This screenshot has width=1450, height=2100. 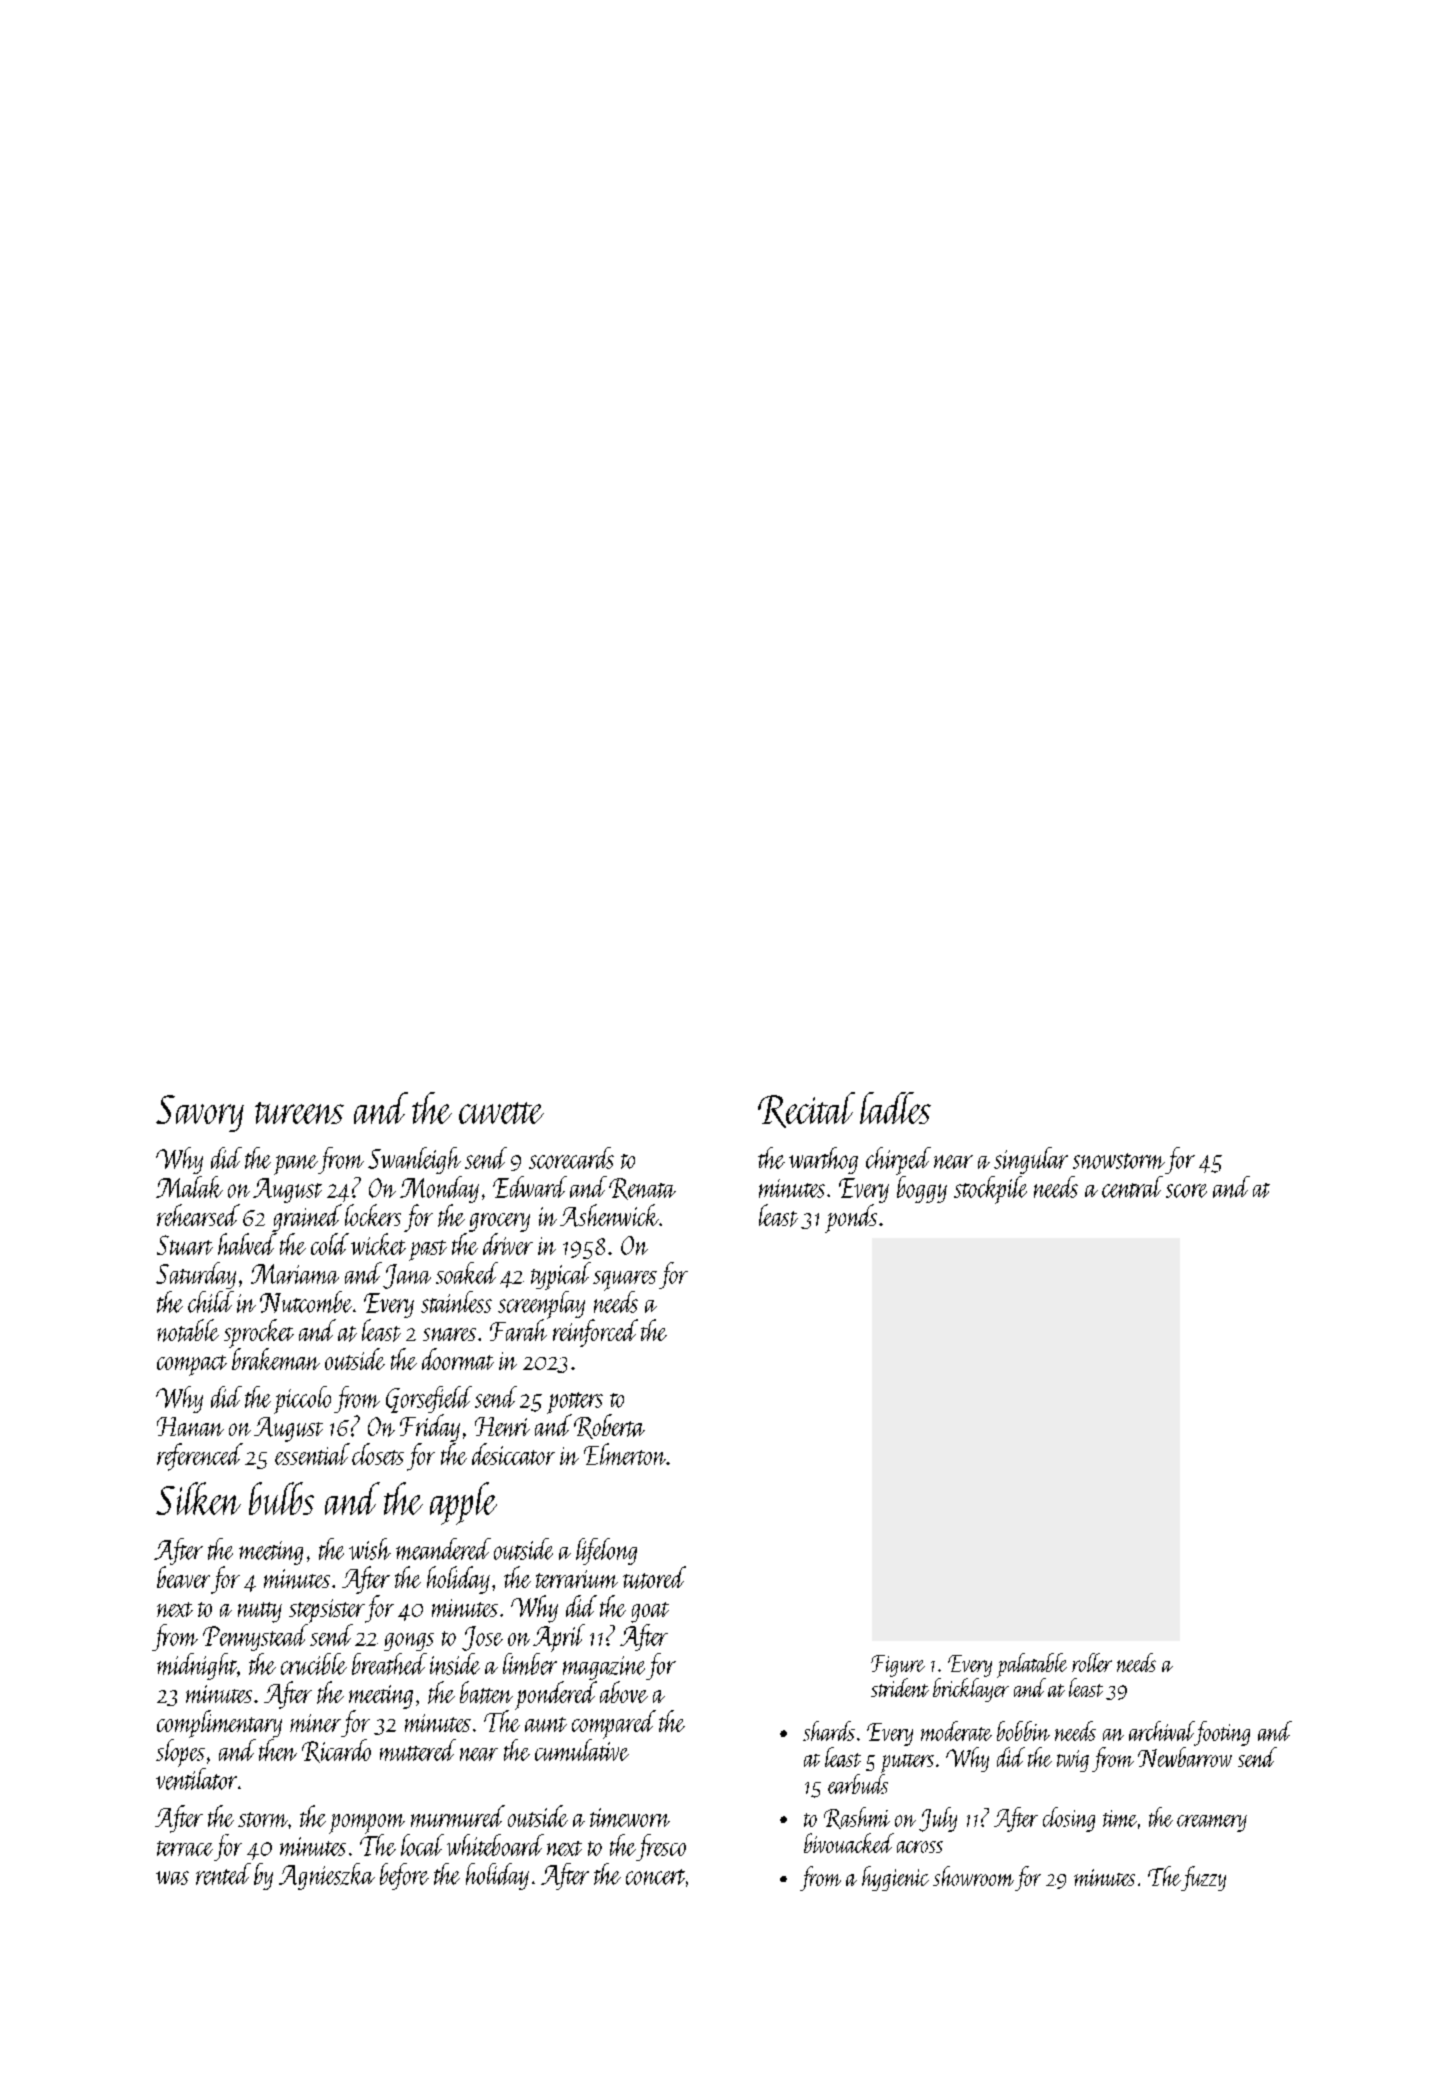 What do you see at coordinates (606, 1551) in the screenshot?
I see `lifelong` at bounding box center [606, 1551].
